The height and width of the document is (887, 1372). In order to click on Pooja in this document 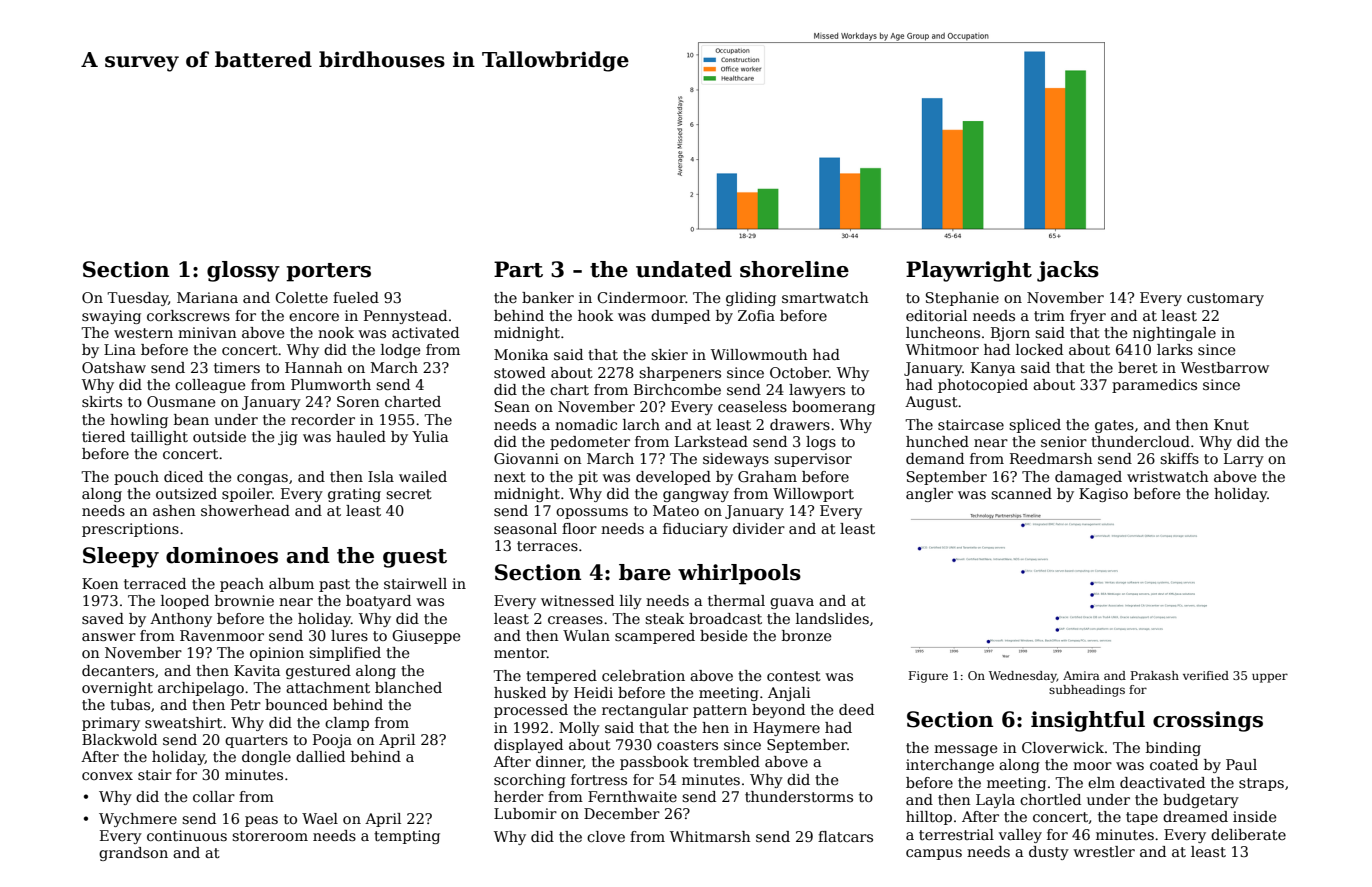, I will do `click(332, 741)`.
